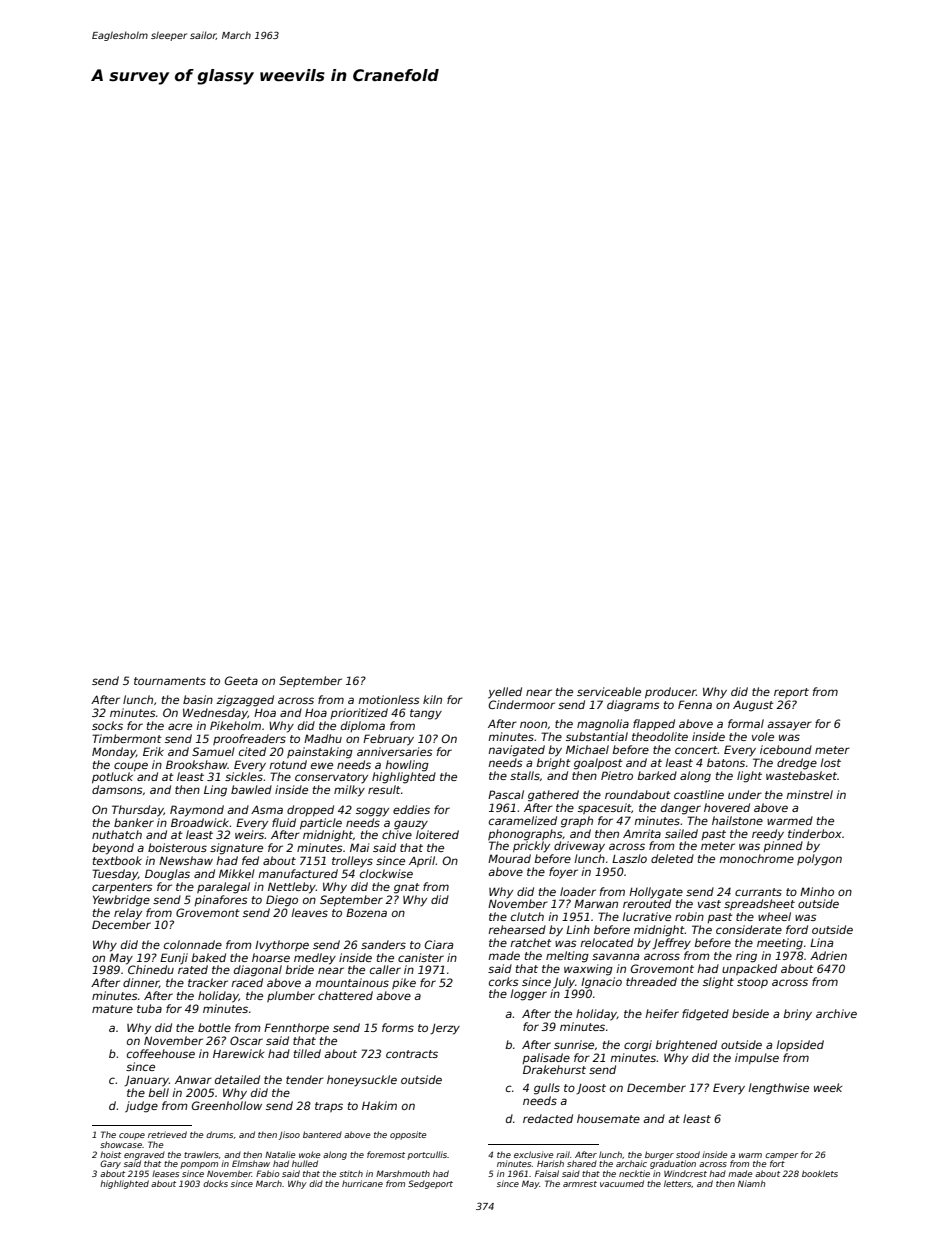 This document has height=1233, width=952. What do you see at coordinates (430, 1184) in the document?
I see `Sedgeport` at bounding box center [430, 1184].
